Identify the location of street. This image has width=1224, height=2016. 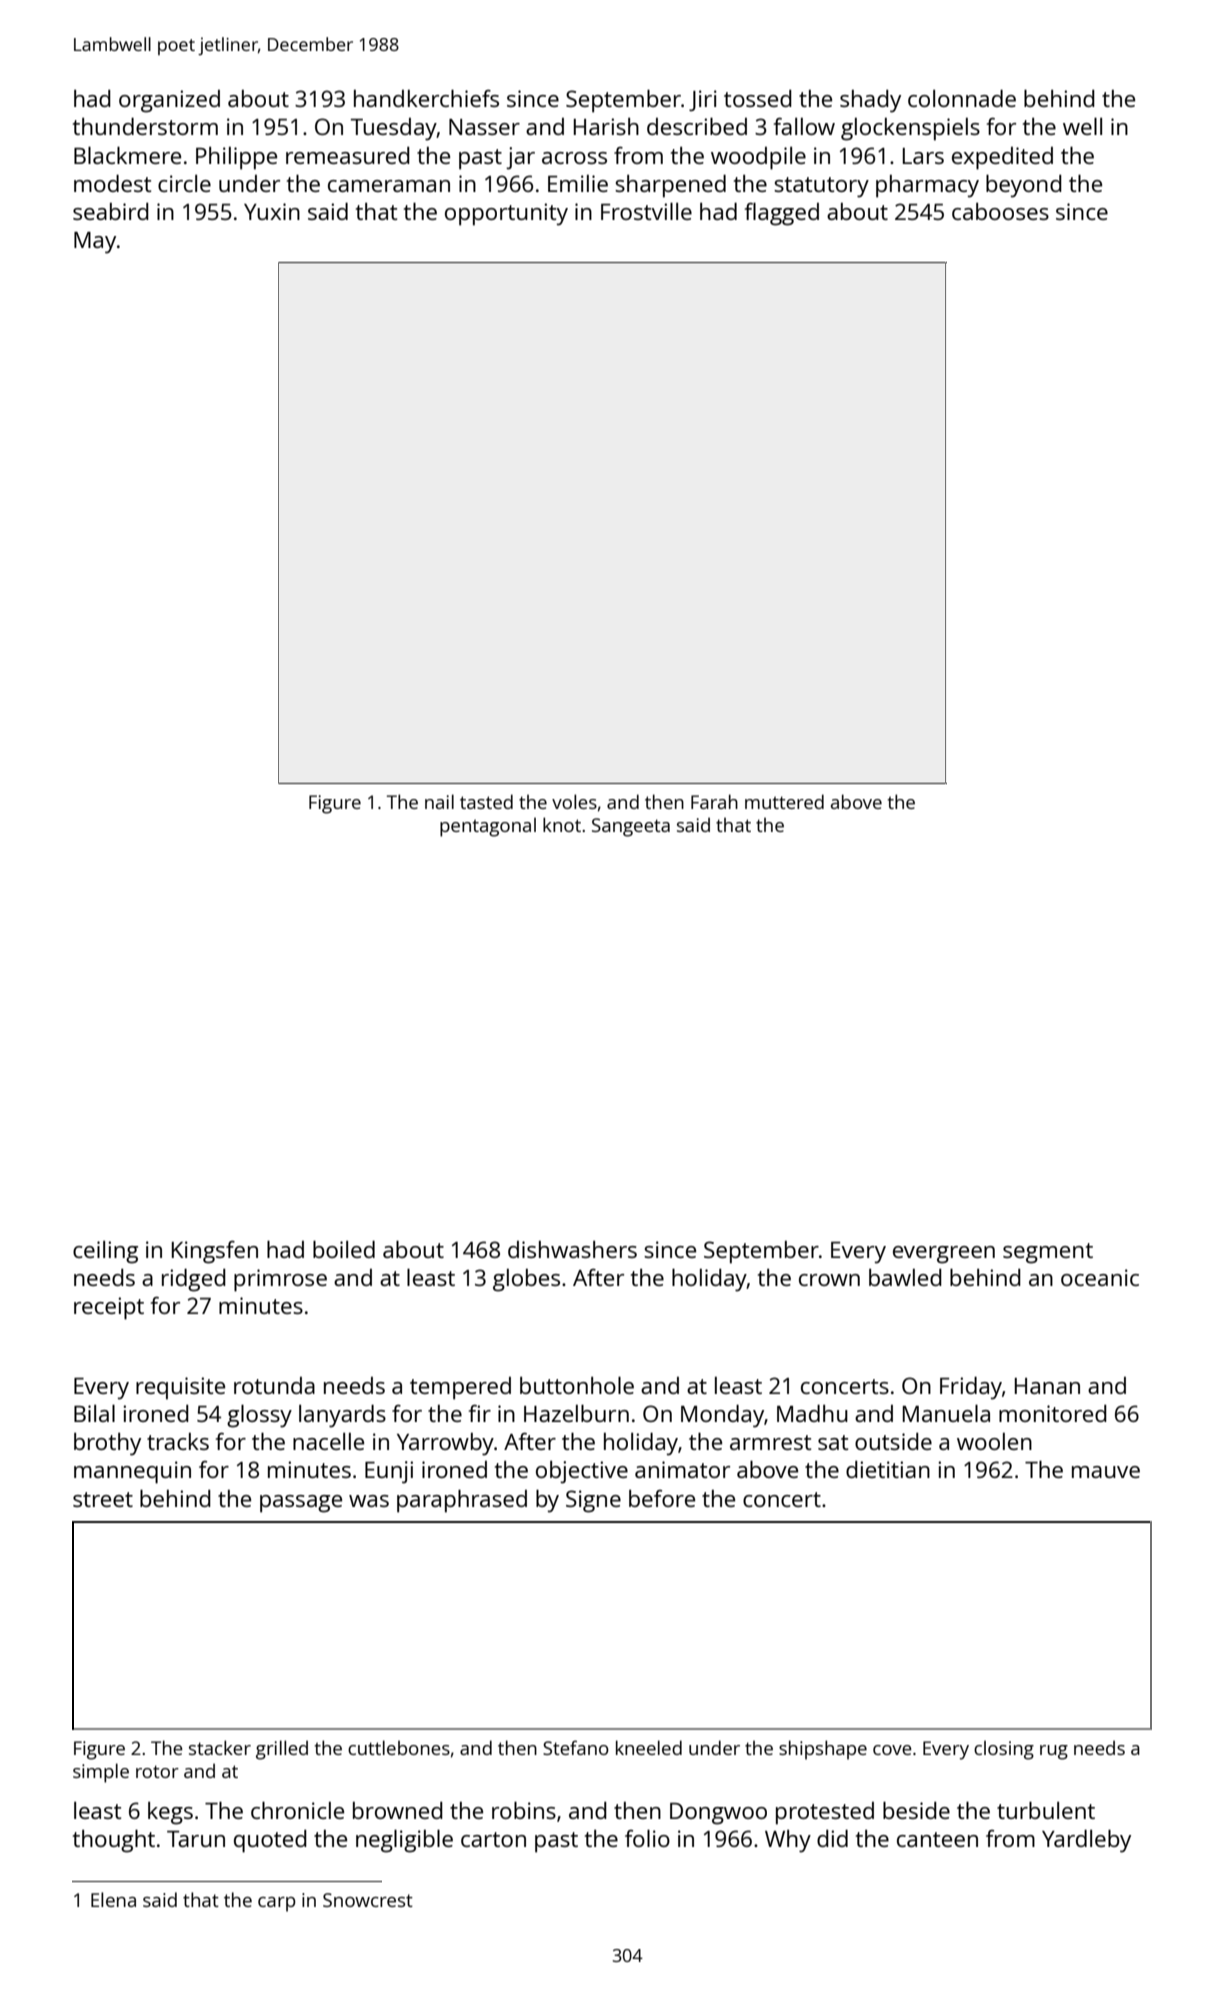
(103, 1499).
